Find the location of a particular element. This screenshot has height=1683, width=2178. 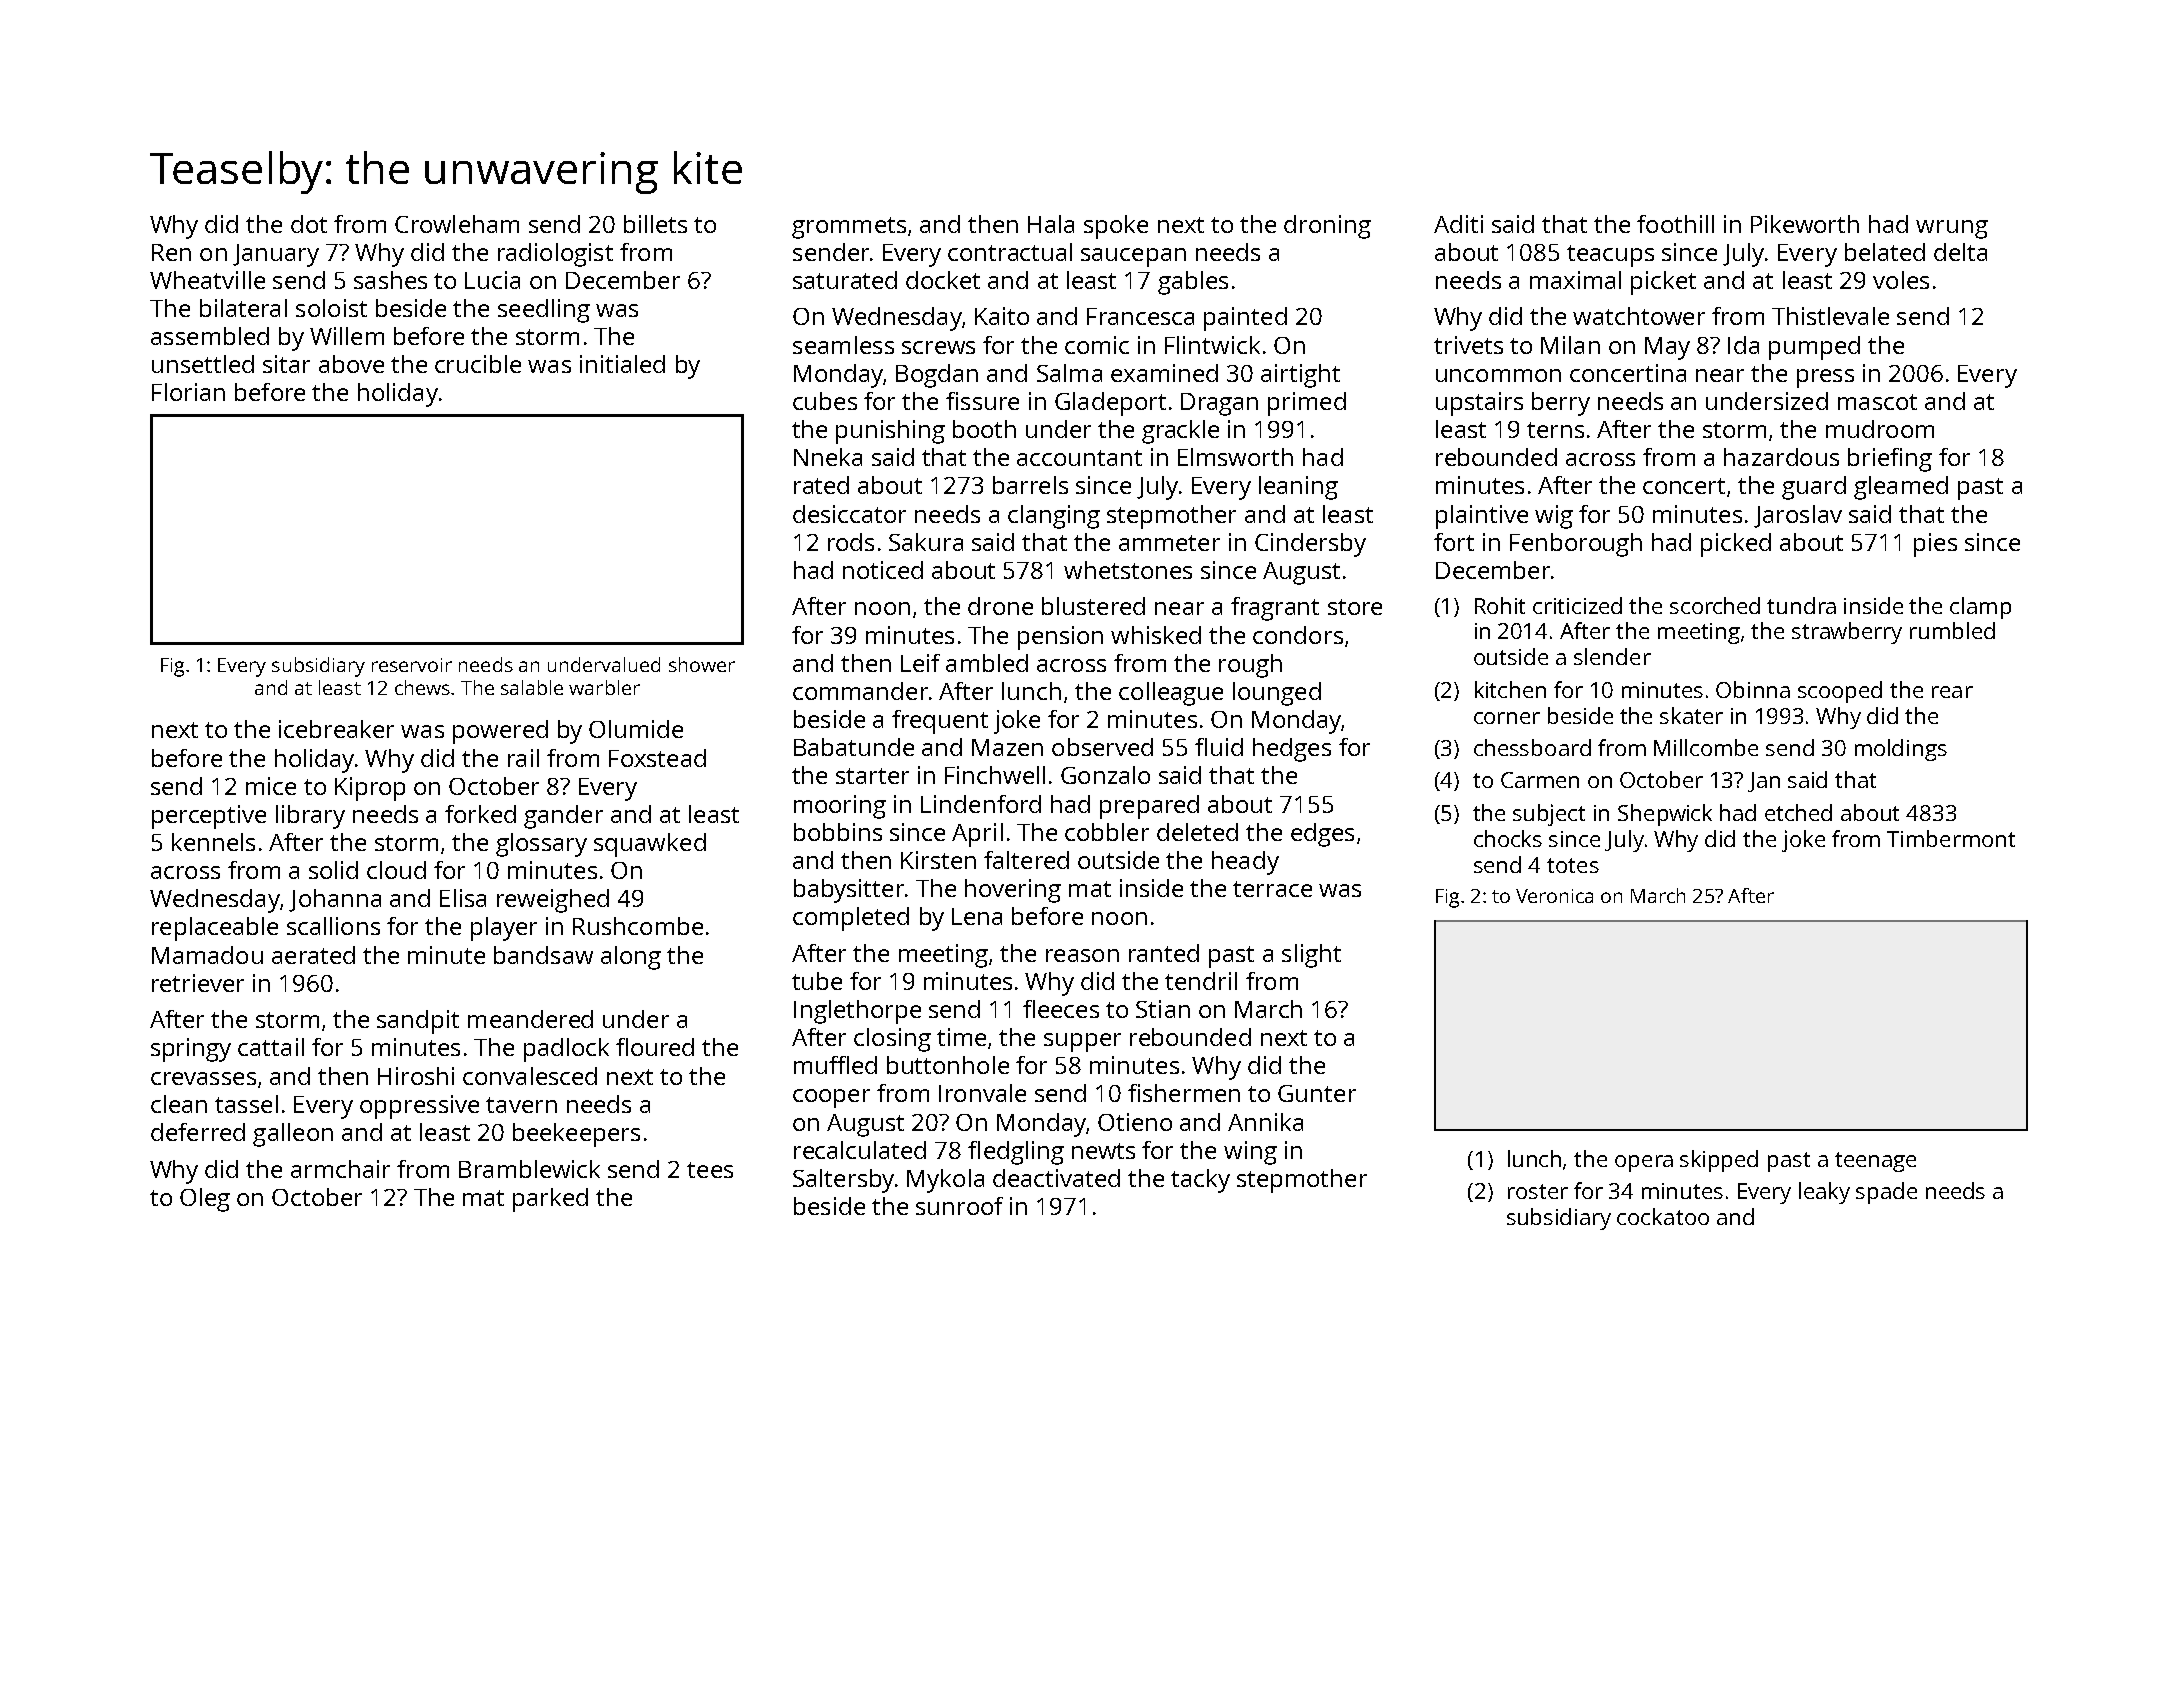

forked is located at coordinates (480, 814).
